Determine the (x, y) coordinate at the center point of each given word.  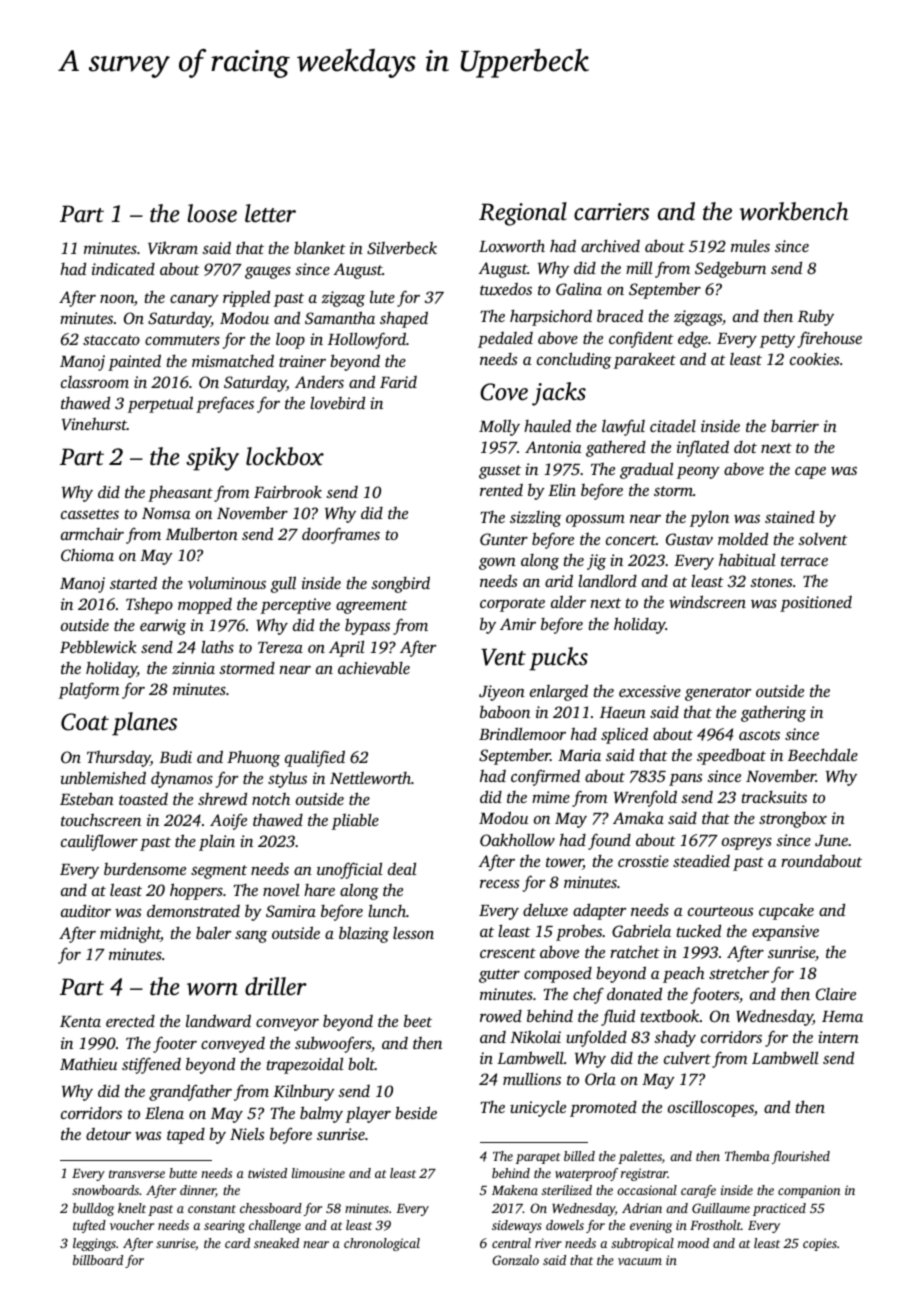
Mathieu (88, 1064)
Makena (515, 1190)
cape (810, 473)
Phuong (253, 759)
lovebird (337, 402)
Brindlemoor (522, 733)
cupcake (786, 911)
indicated (123, 268)
